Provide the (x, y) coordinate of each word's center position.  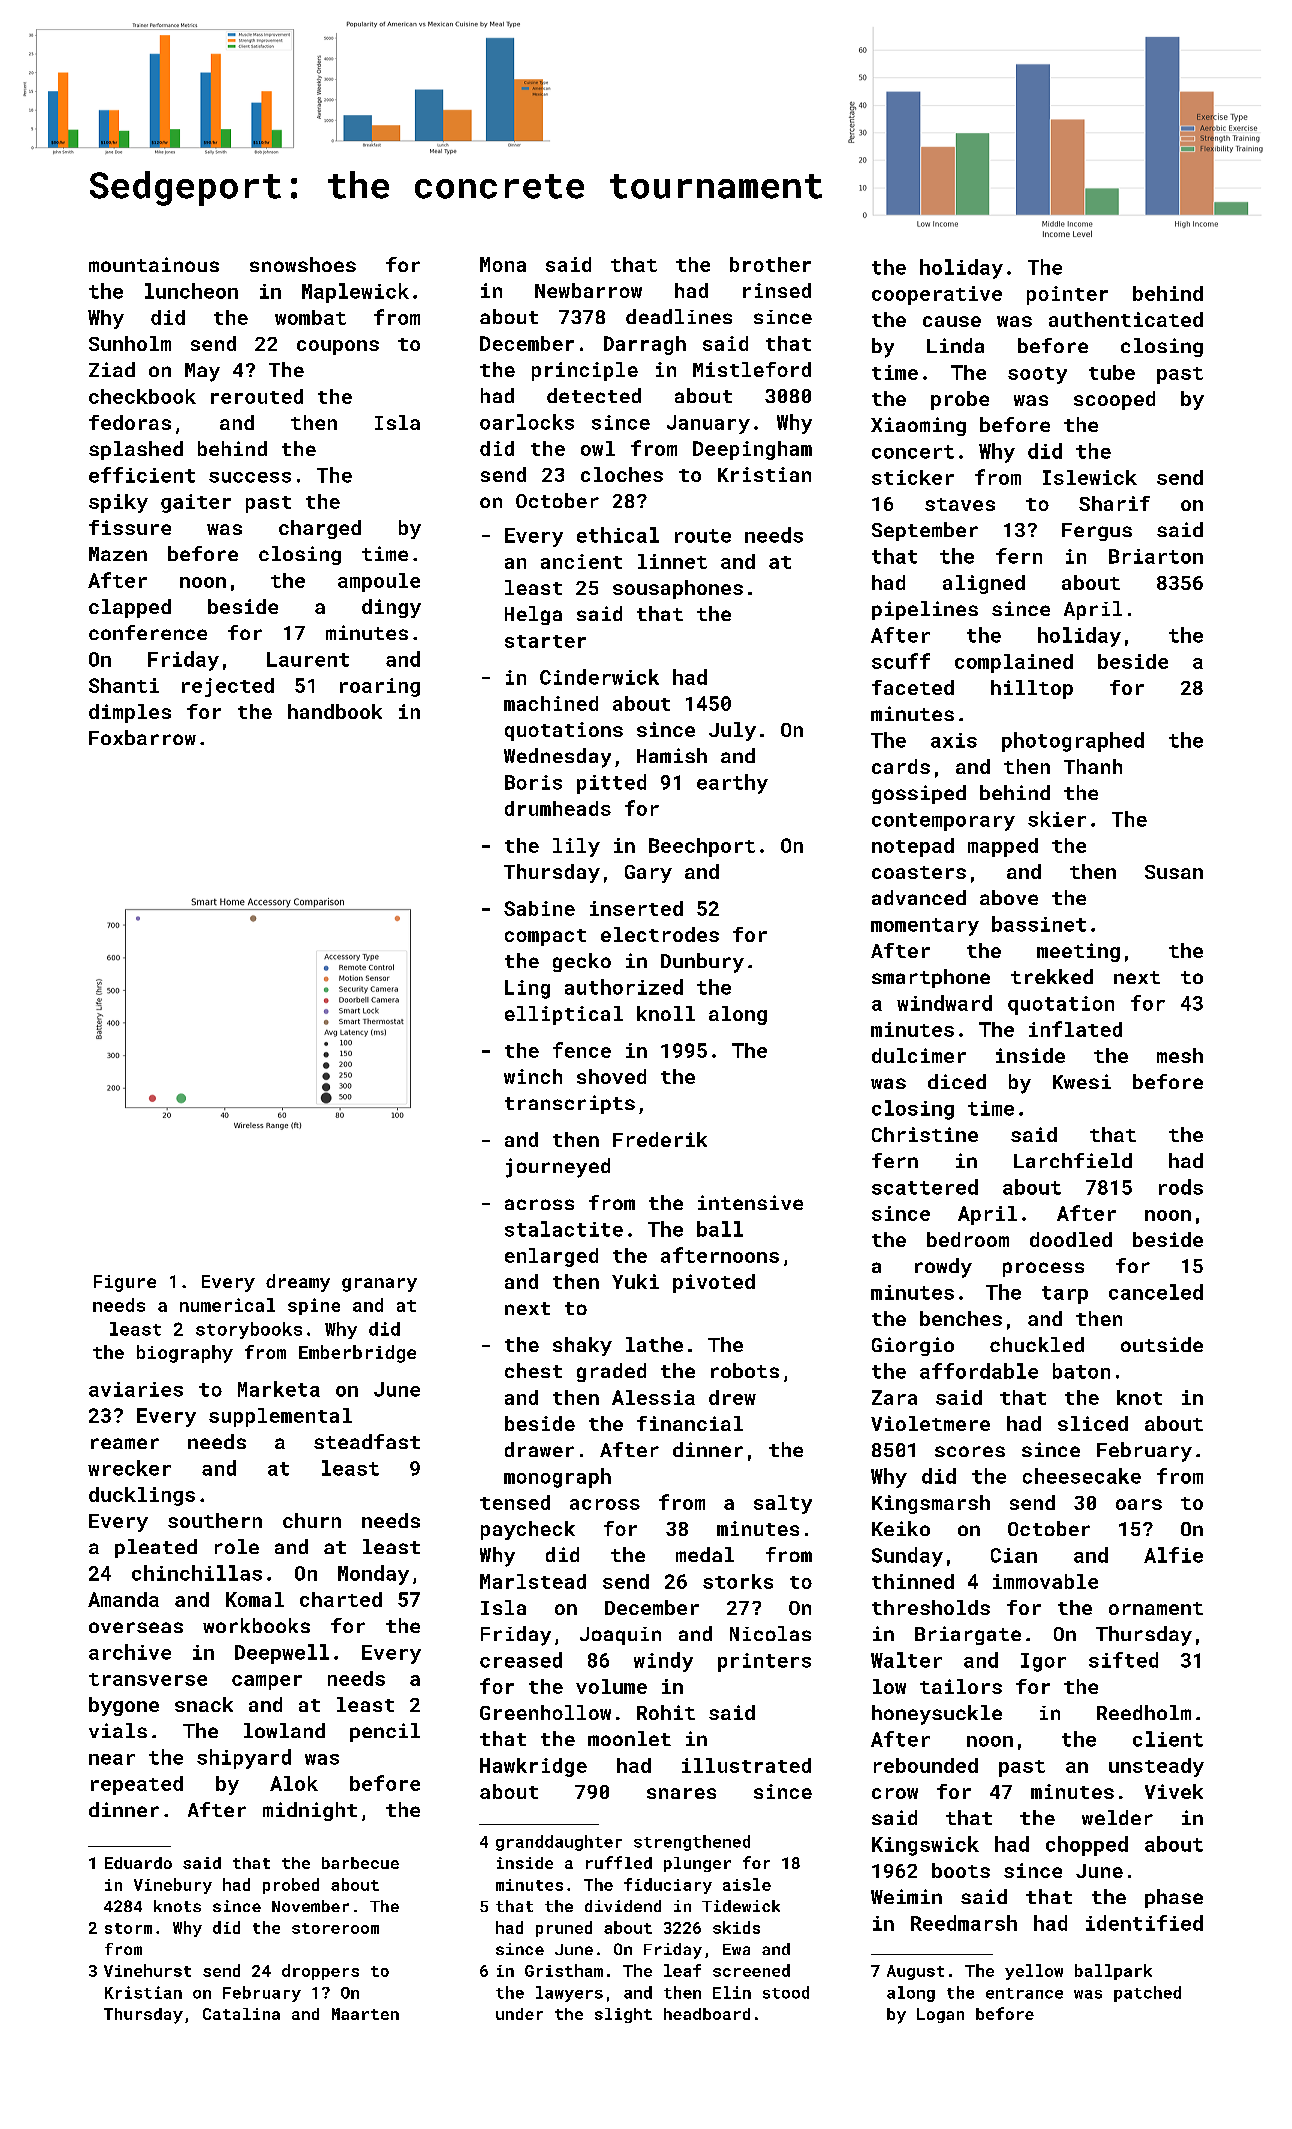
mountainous (154, 264)
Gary (648, 874)
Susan (1174, 872)
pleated (156, 1548)
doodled (1071, 1239)
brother (770, 264)
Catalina (241, 2014)
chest (533, 1370)
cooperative (937, 295)
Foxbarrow (142, 737)
